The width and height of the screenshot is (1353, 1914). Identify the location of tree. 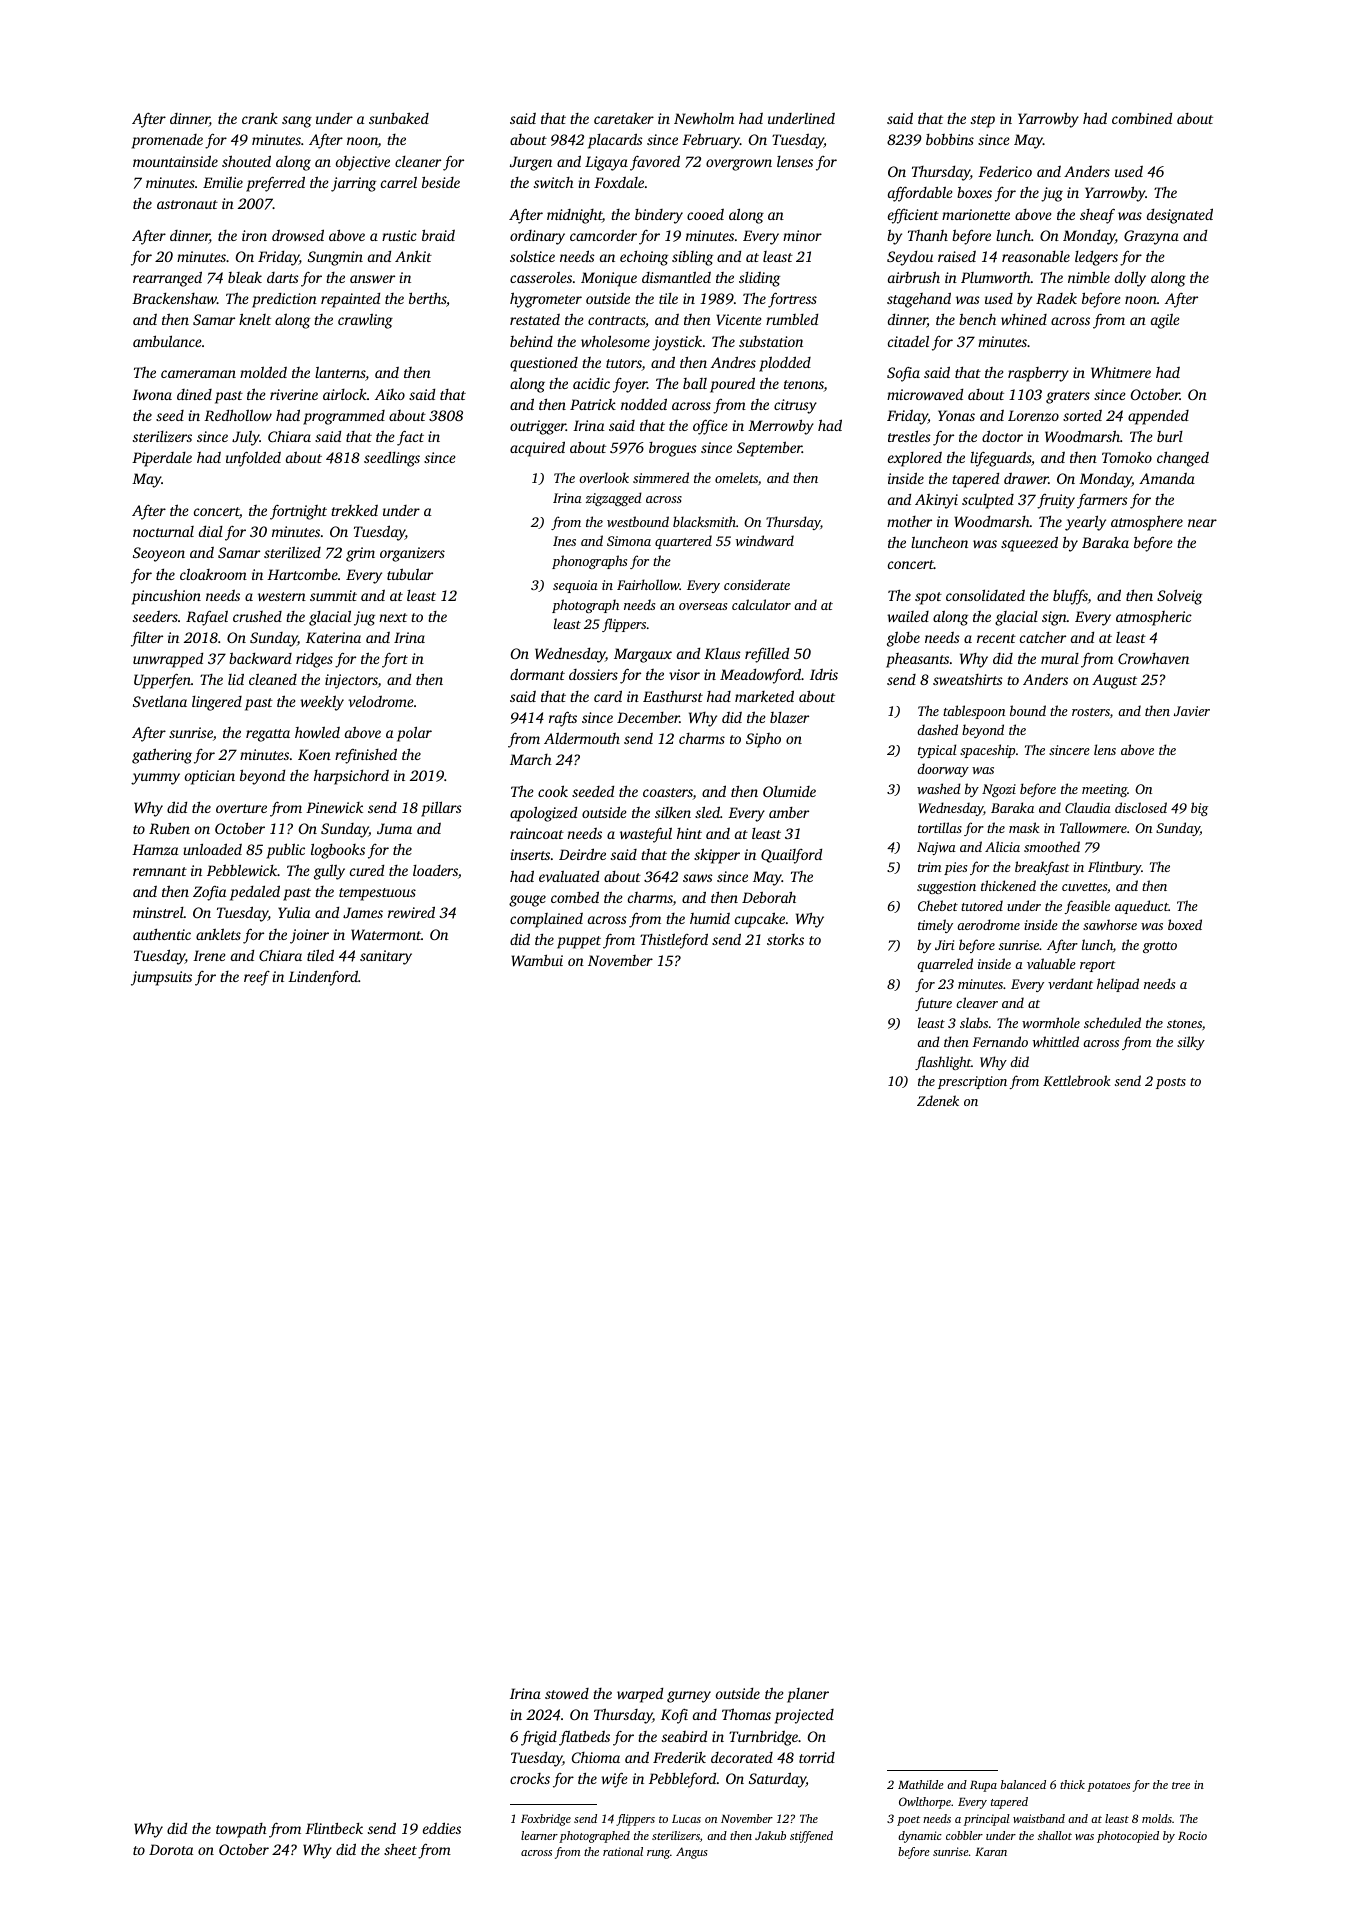
(1181, 1785).
